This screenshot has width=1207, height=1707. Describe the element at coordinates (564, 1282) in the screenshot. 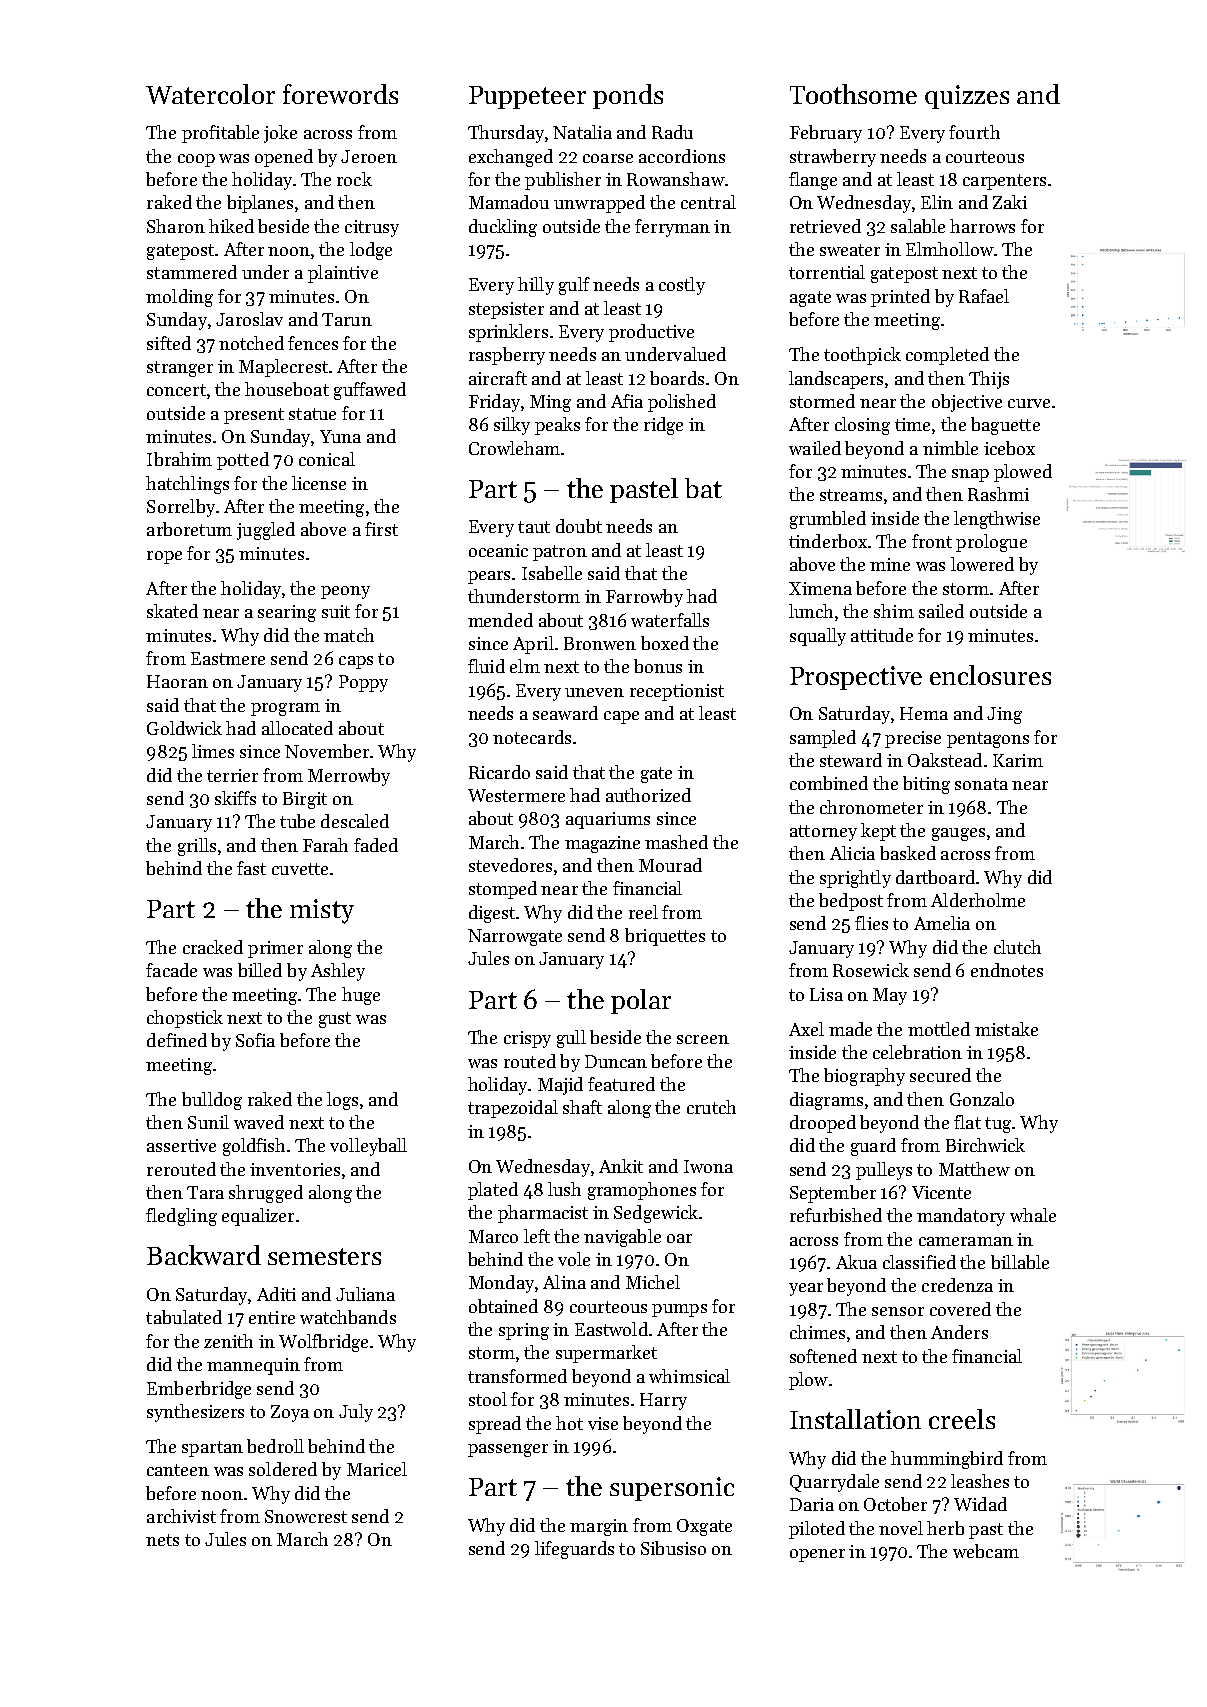

I see `Alina` at that location.
